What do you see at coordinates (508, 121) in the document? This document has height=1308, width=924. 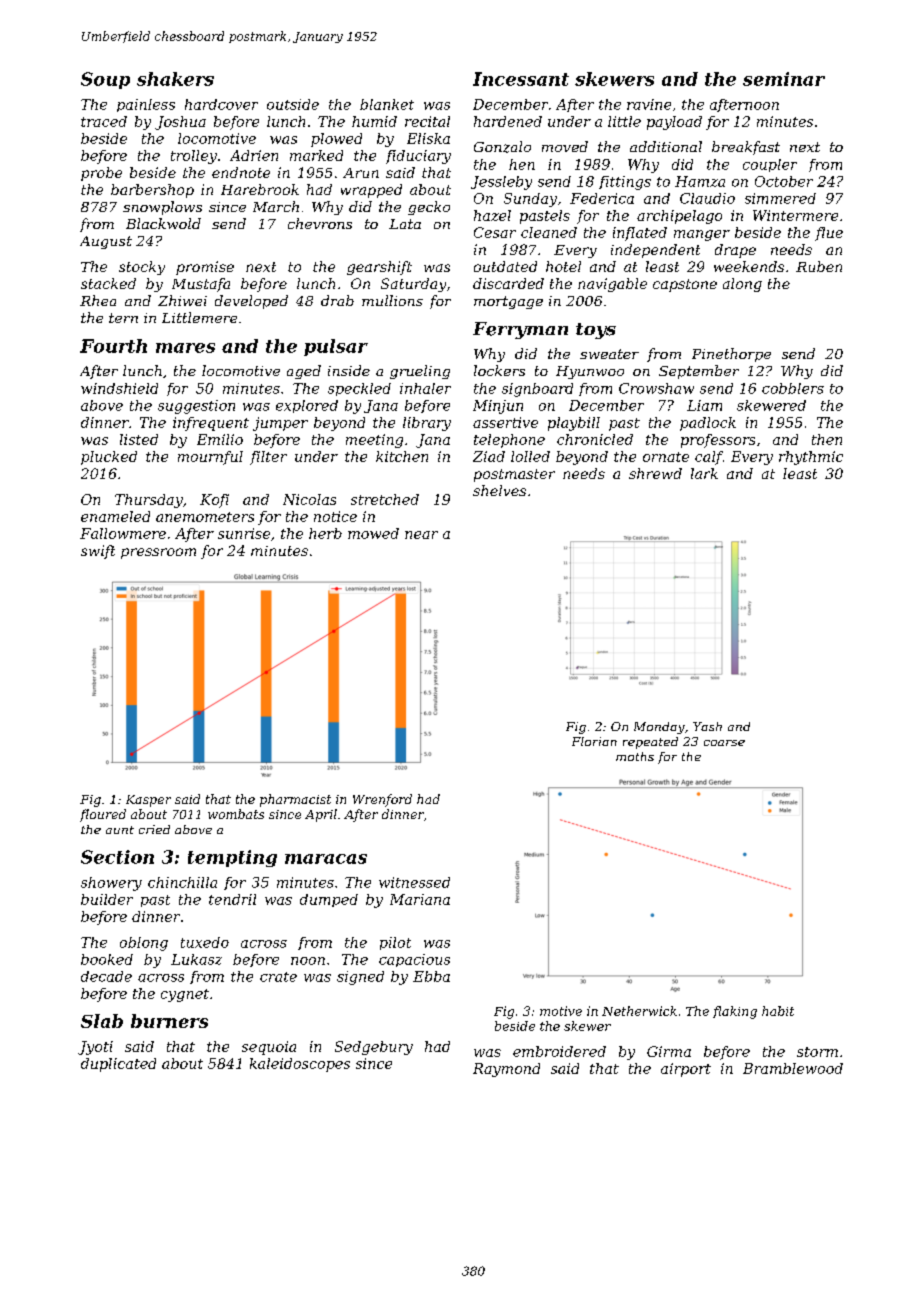 I see `hardened` at bounding box center [508, 121].
